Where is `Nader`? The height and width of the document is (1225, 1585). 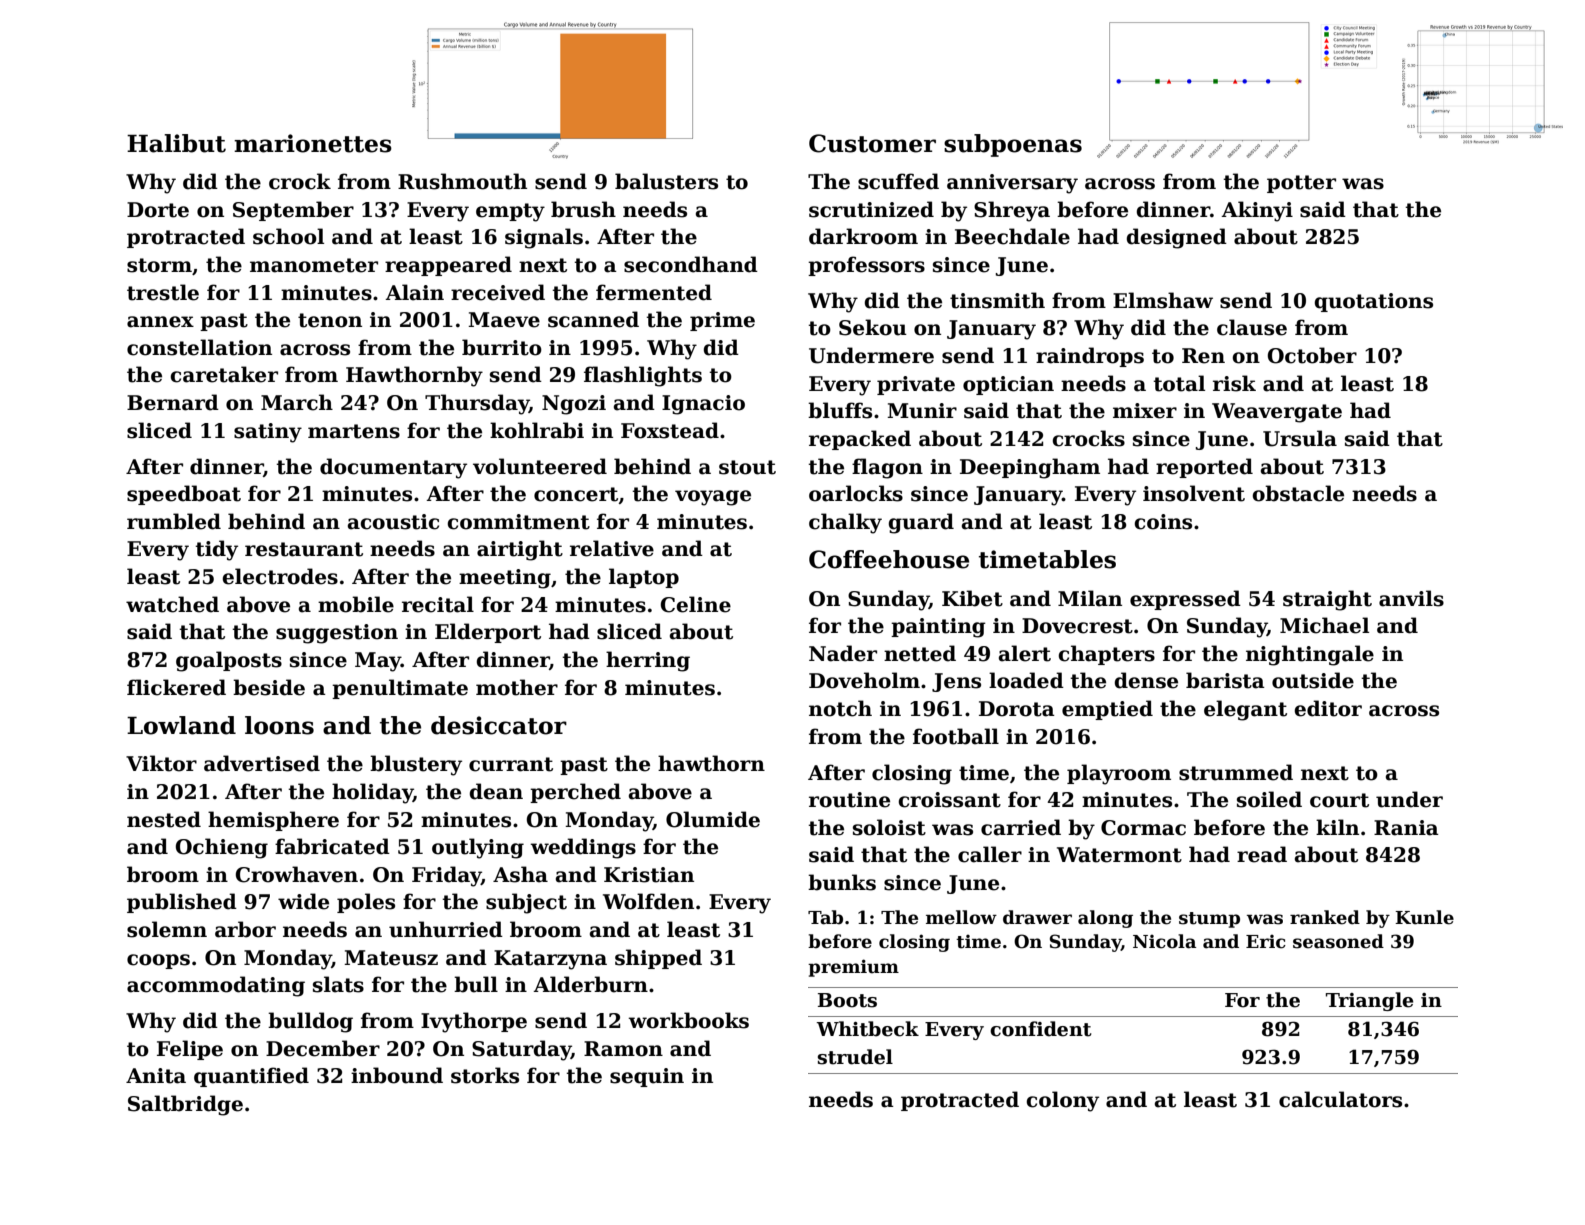
Nader is located at coordinates (843, 653).
